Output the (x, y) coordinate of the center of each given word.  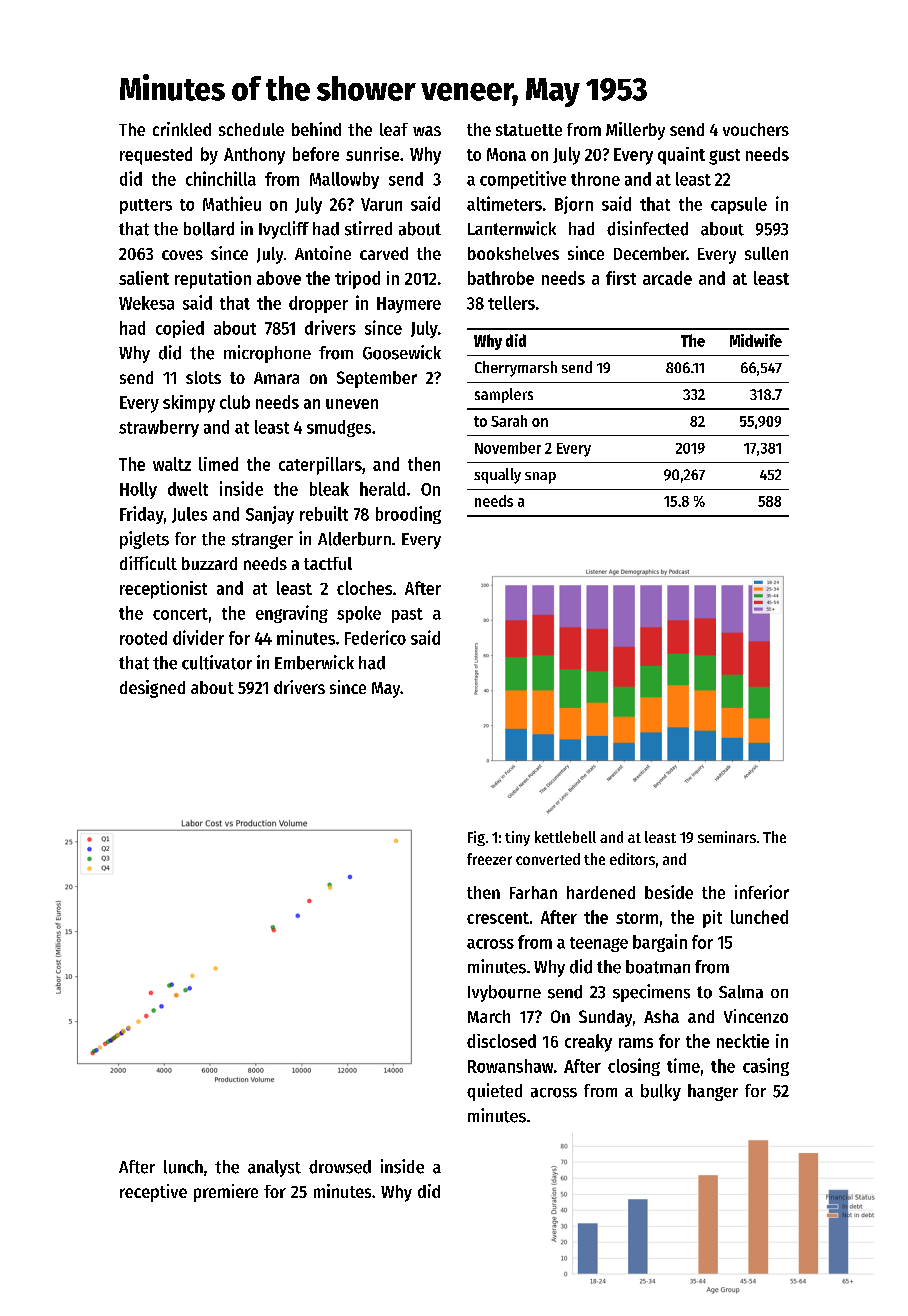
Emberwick (314, 662)
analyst (274, 1168)
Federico (375, 637)
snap (540, 478)
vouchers (756, 129)
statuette (529, 130)
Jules (189, 515)
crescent (498, 918)
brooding (408, 515)
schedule (251, 129)
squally (497, 476)
